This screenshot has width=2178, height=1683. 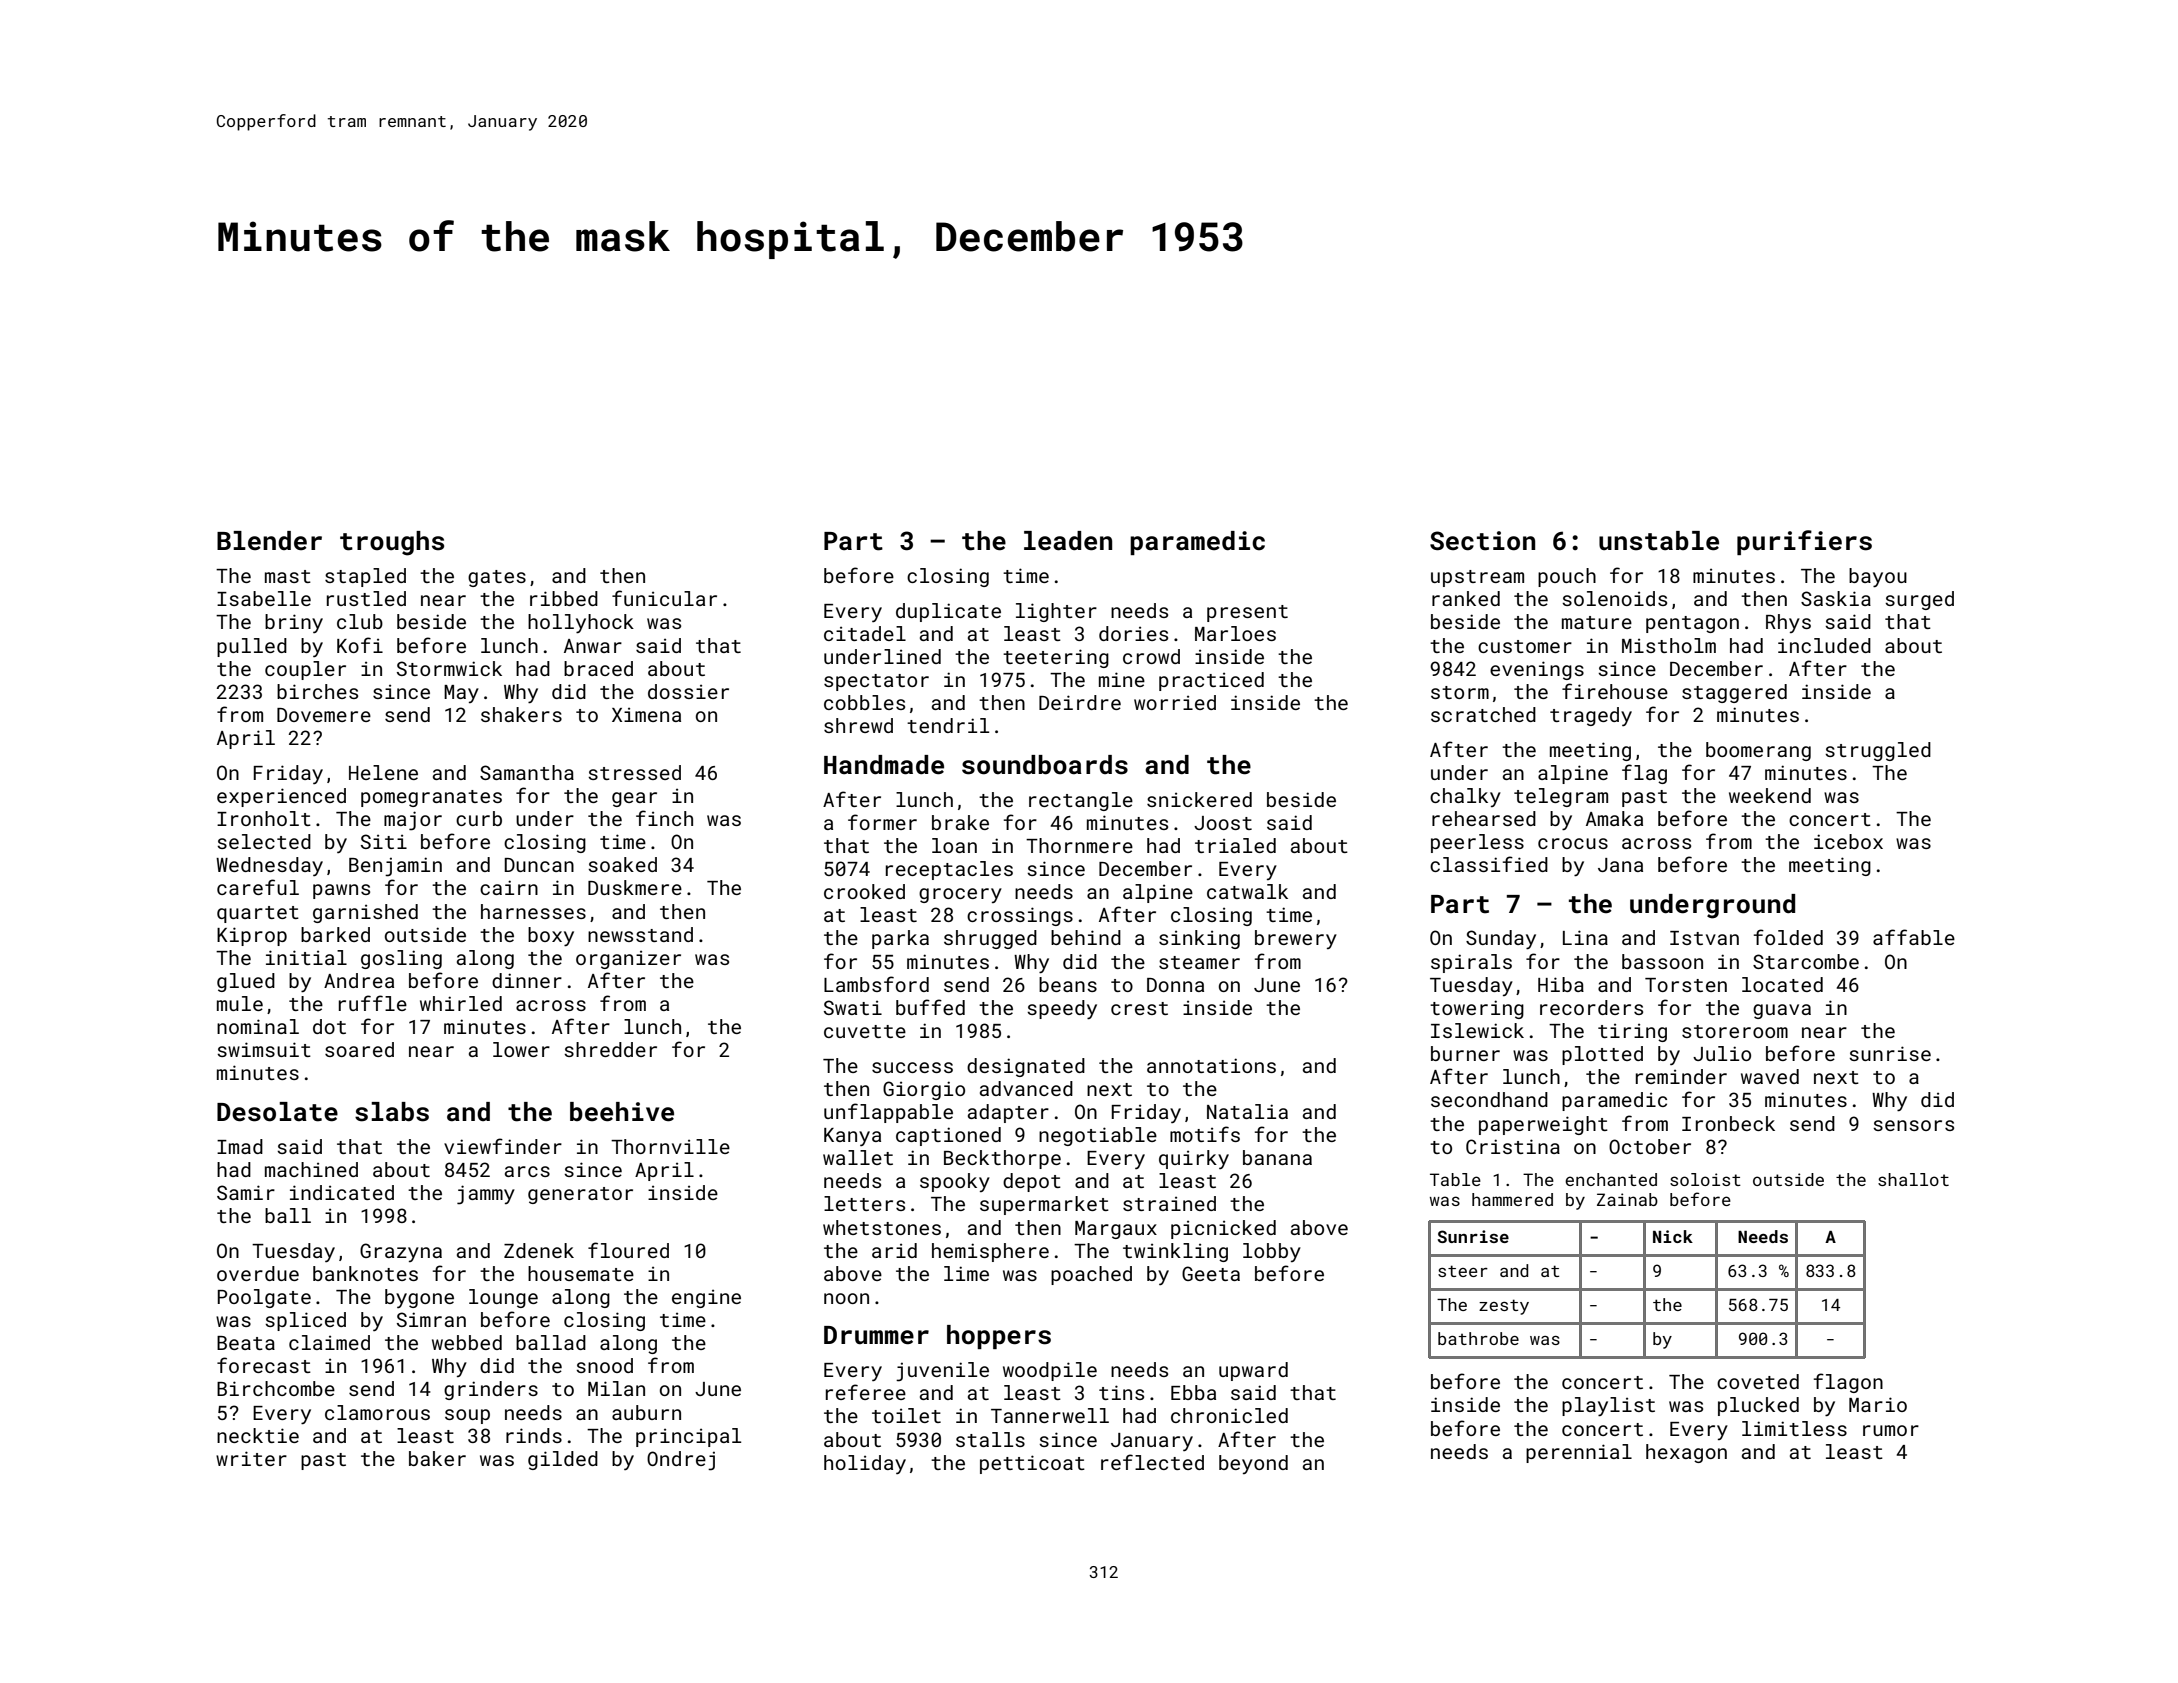 What do you see at coordinates (1627, 1199) in the screenshot?
I see `Zainab` at bounding box center [1627, 1199].
